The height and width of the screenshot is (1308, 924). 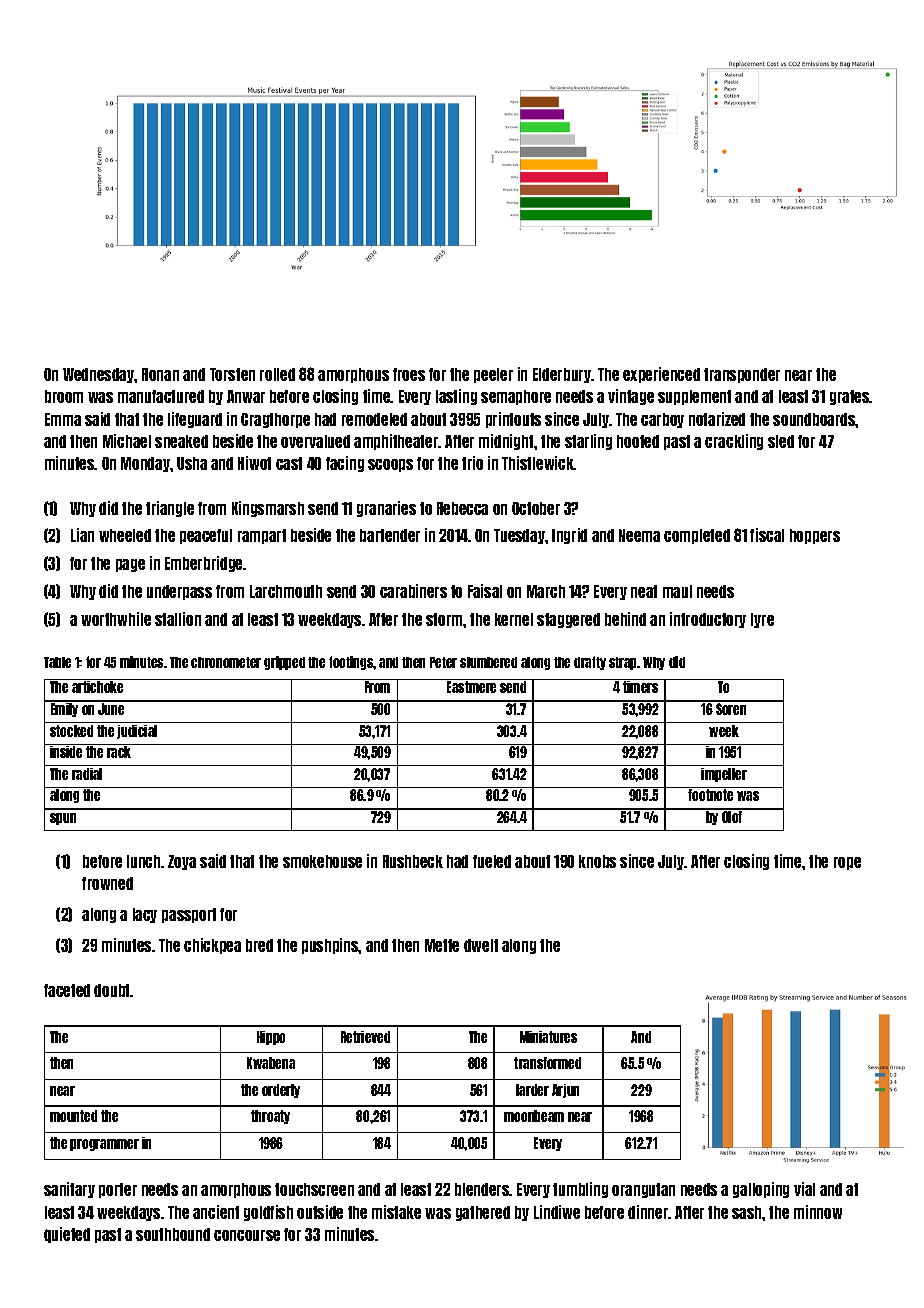 What do you see at coordinates (644, 591) in the screenshot?
I see `neat` at bounding box center [644, 591].
